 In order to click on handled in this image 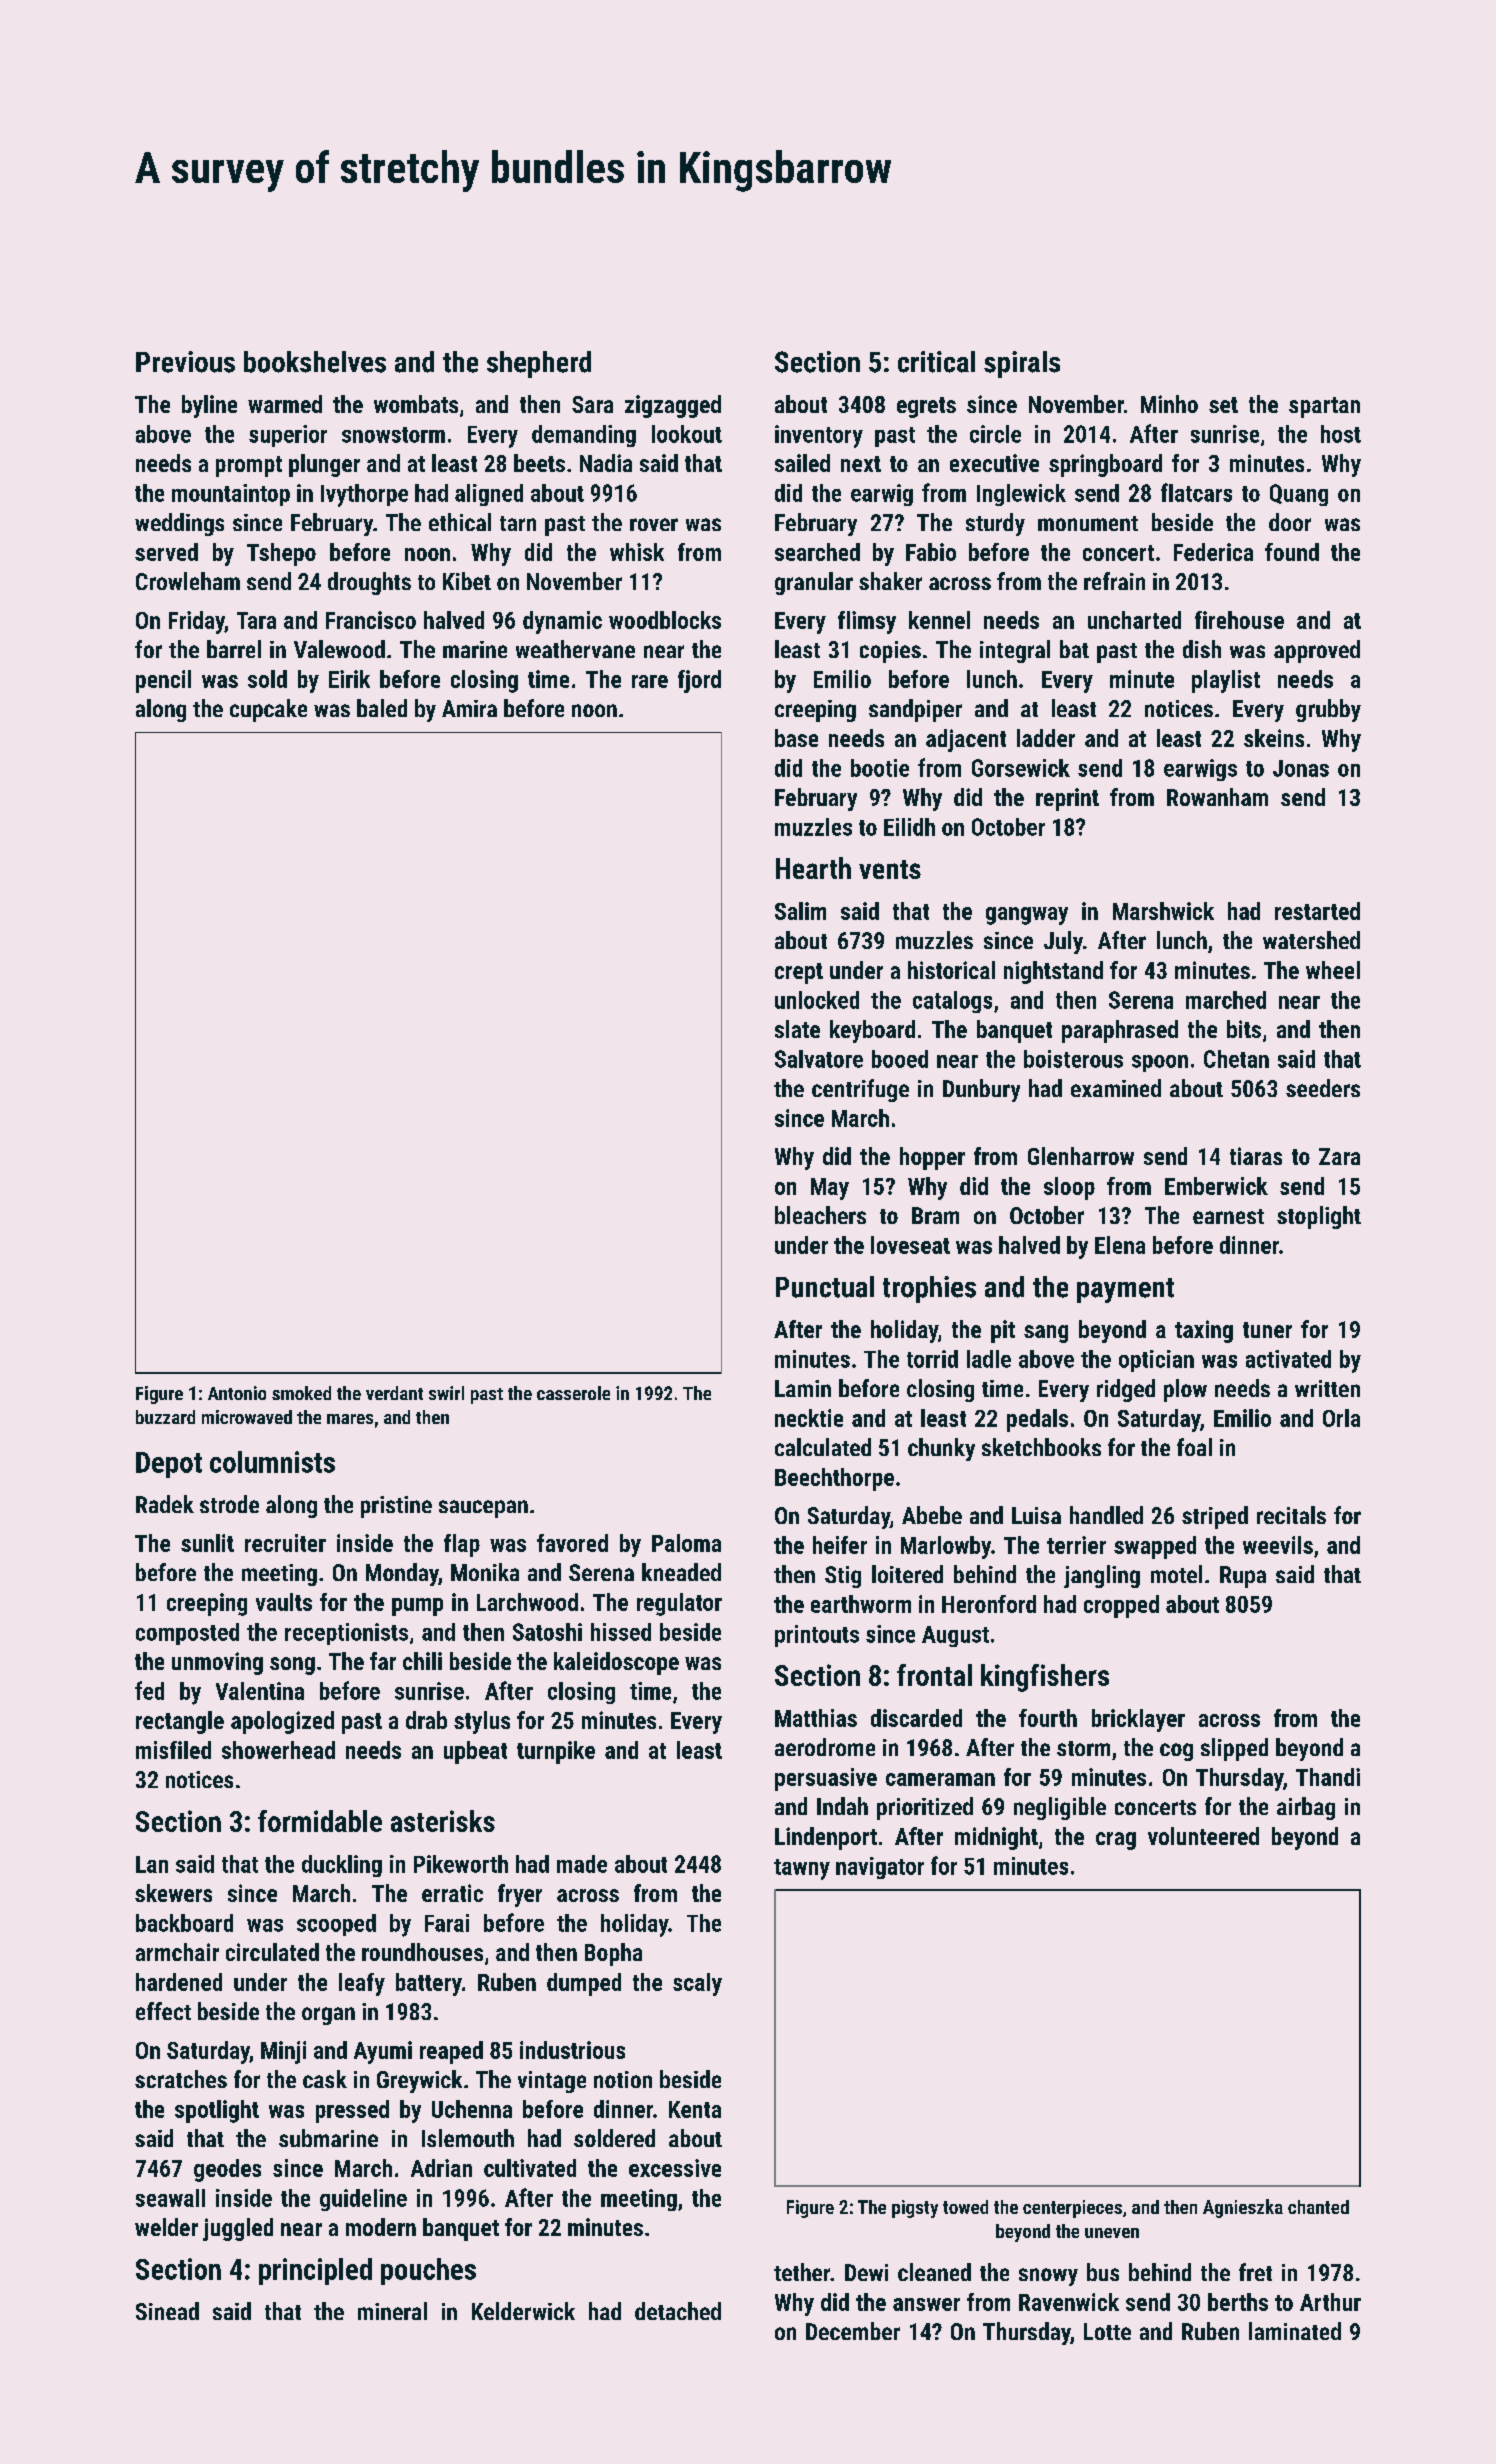, I will do `click(1106, 1515)`.
